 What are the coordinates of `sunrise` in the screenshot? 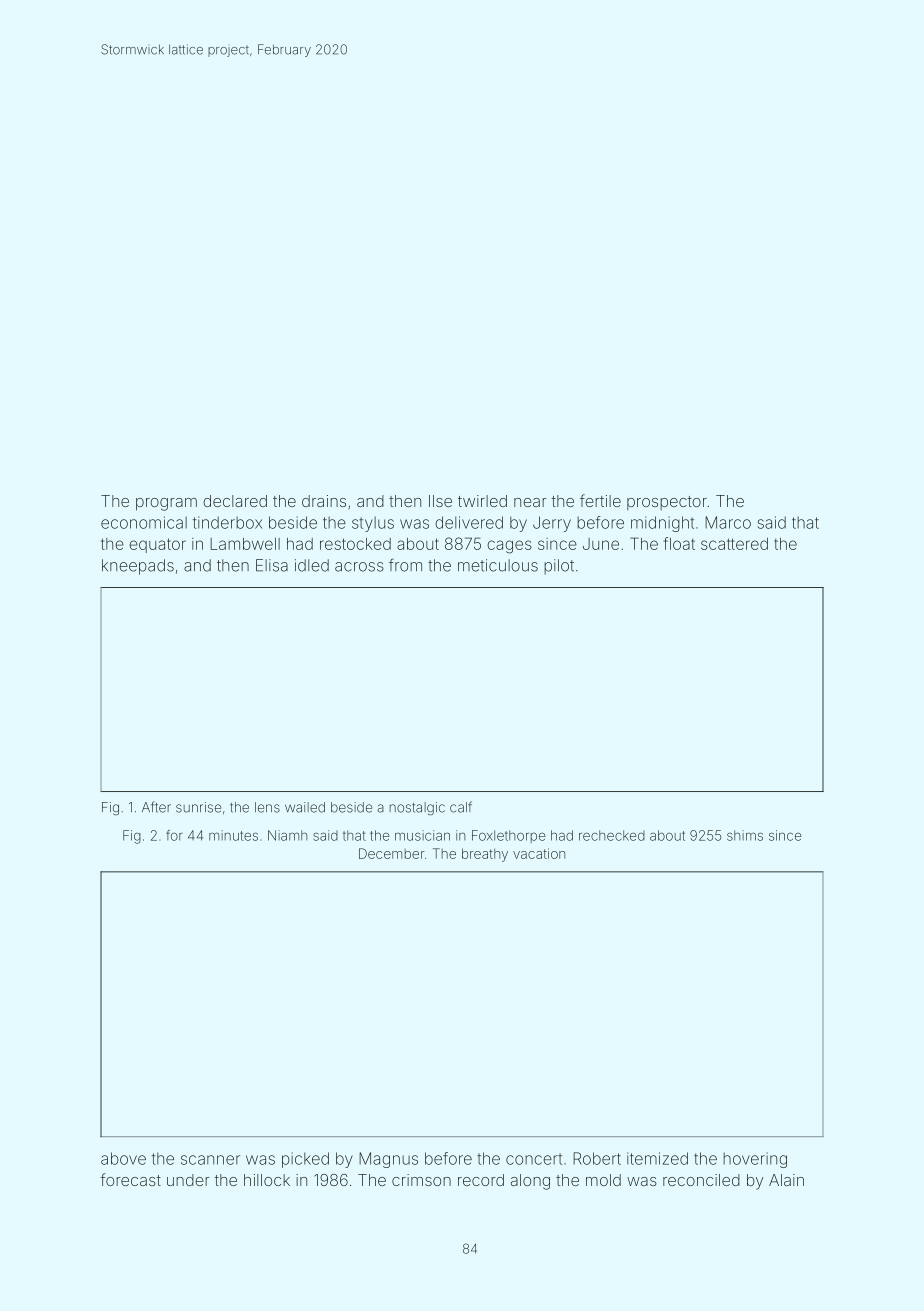 It's located at (198, 807).
